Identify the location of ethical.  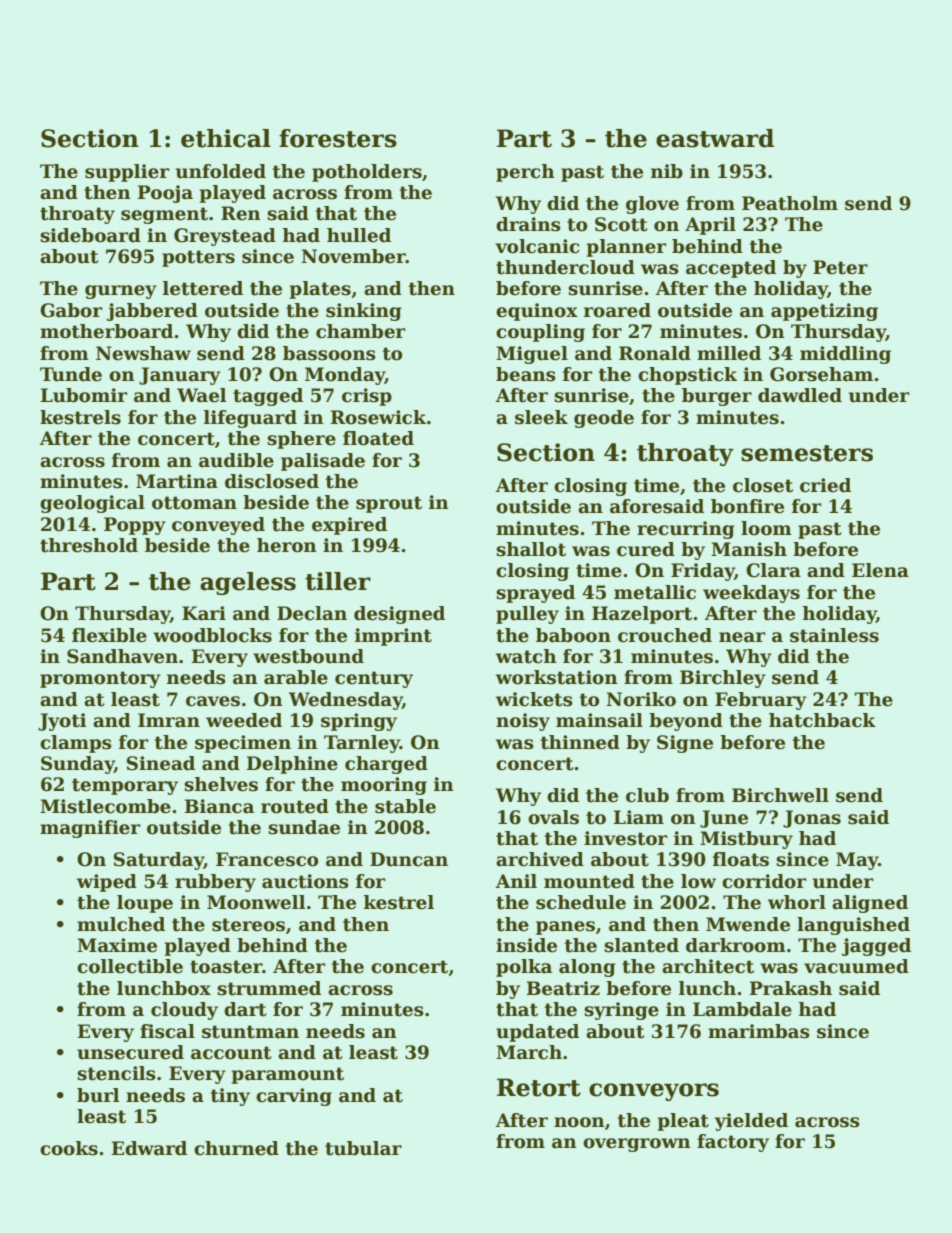
(226, 138).
